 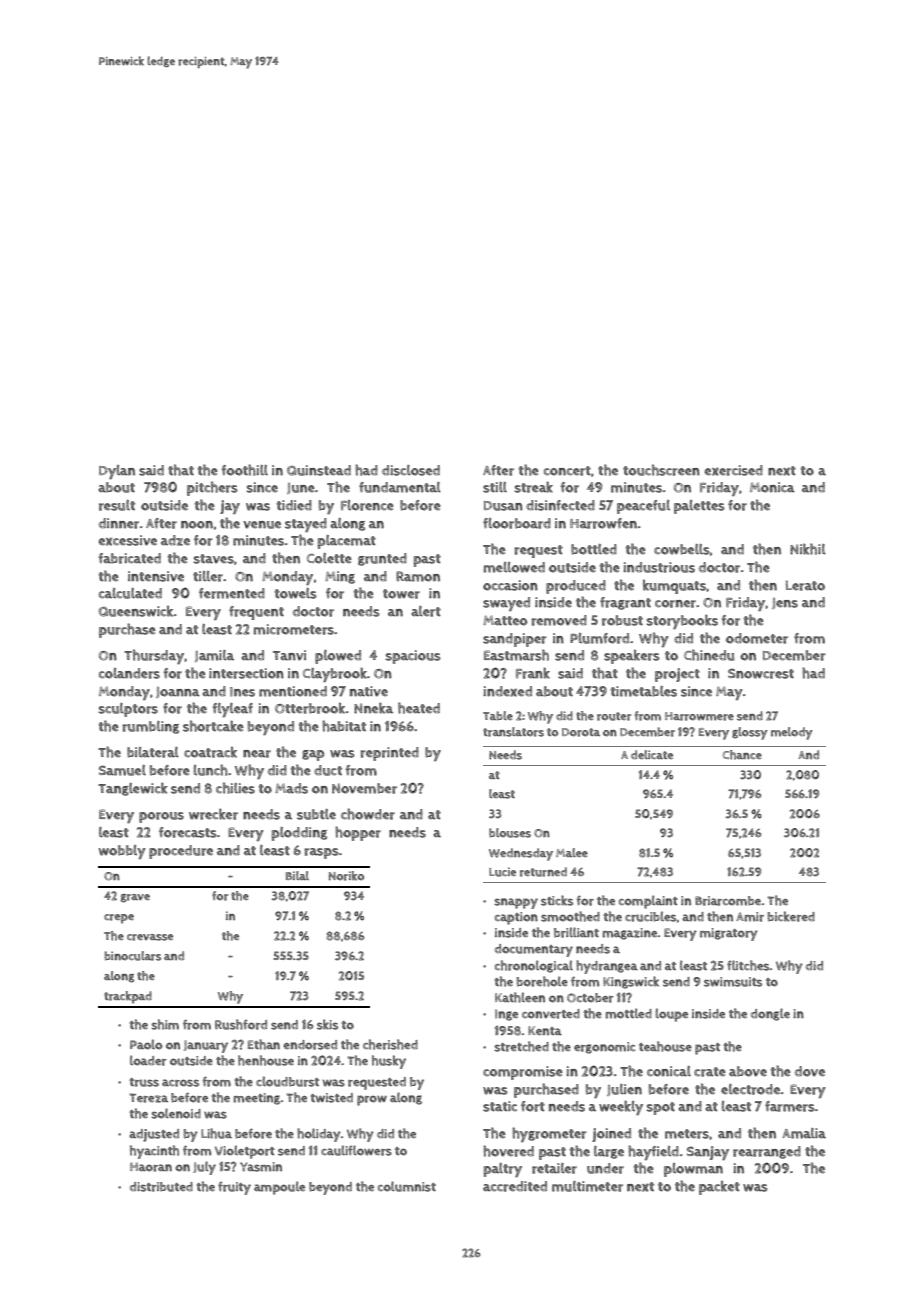 What do you see at coordinates (165, 1024) in the screenshot?
I see `shim` at bounding box center [165, 1024].
